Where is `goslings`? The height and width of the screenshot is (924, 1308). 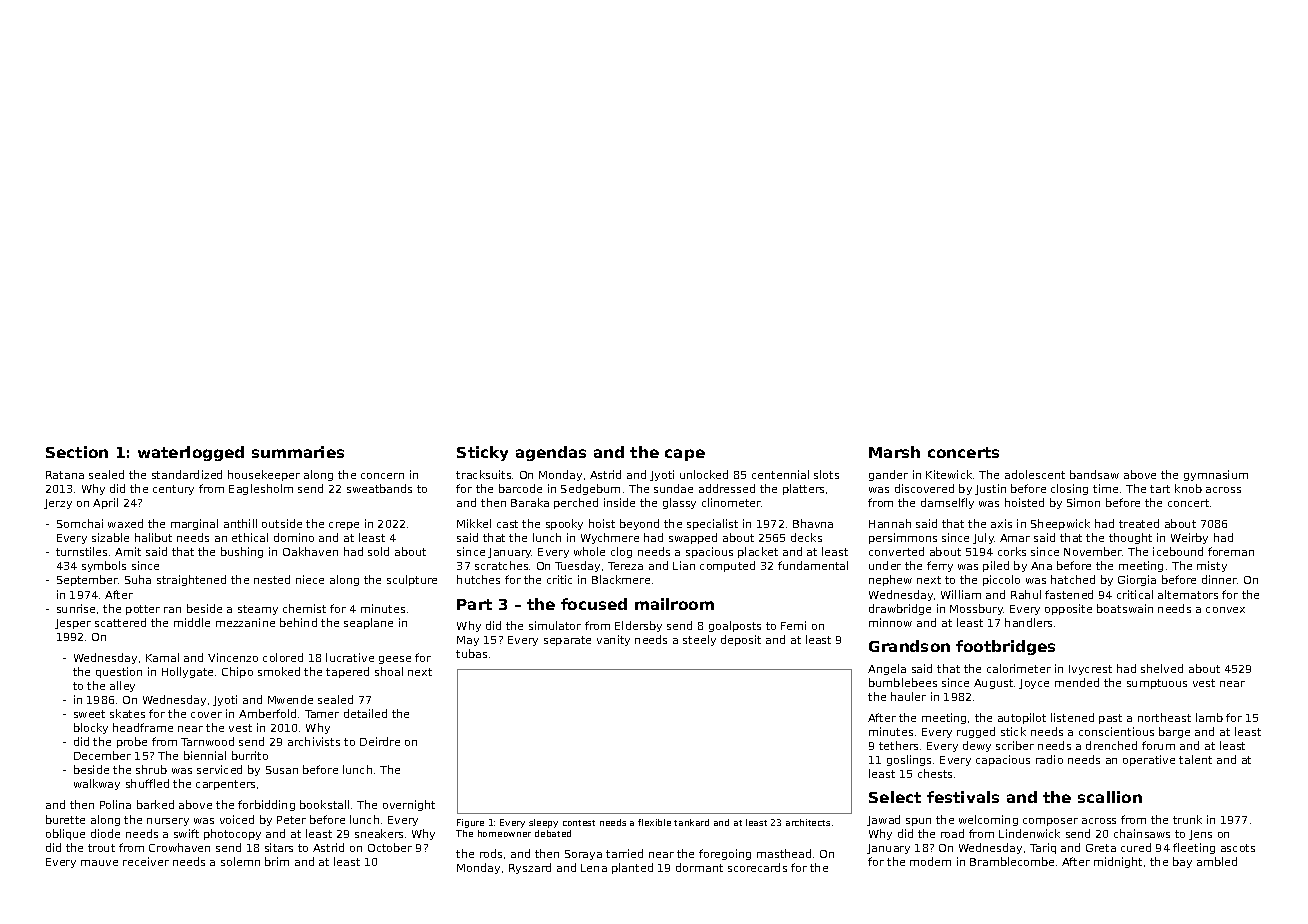 goslings is located at coordinates (909, 760).
